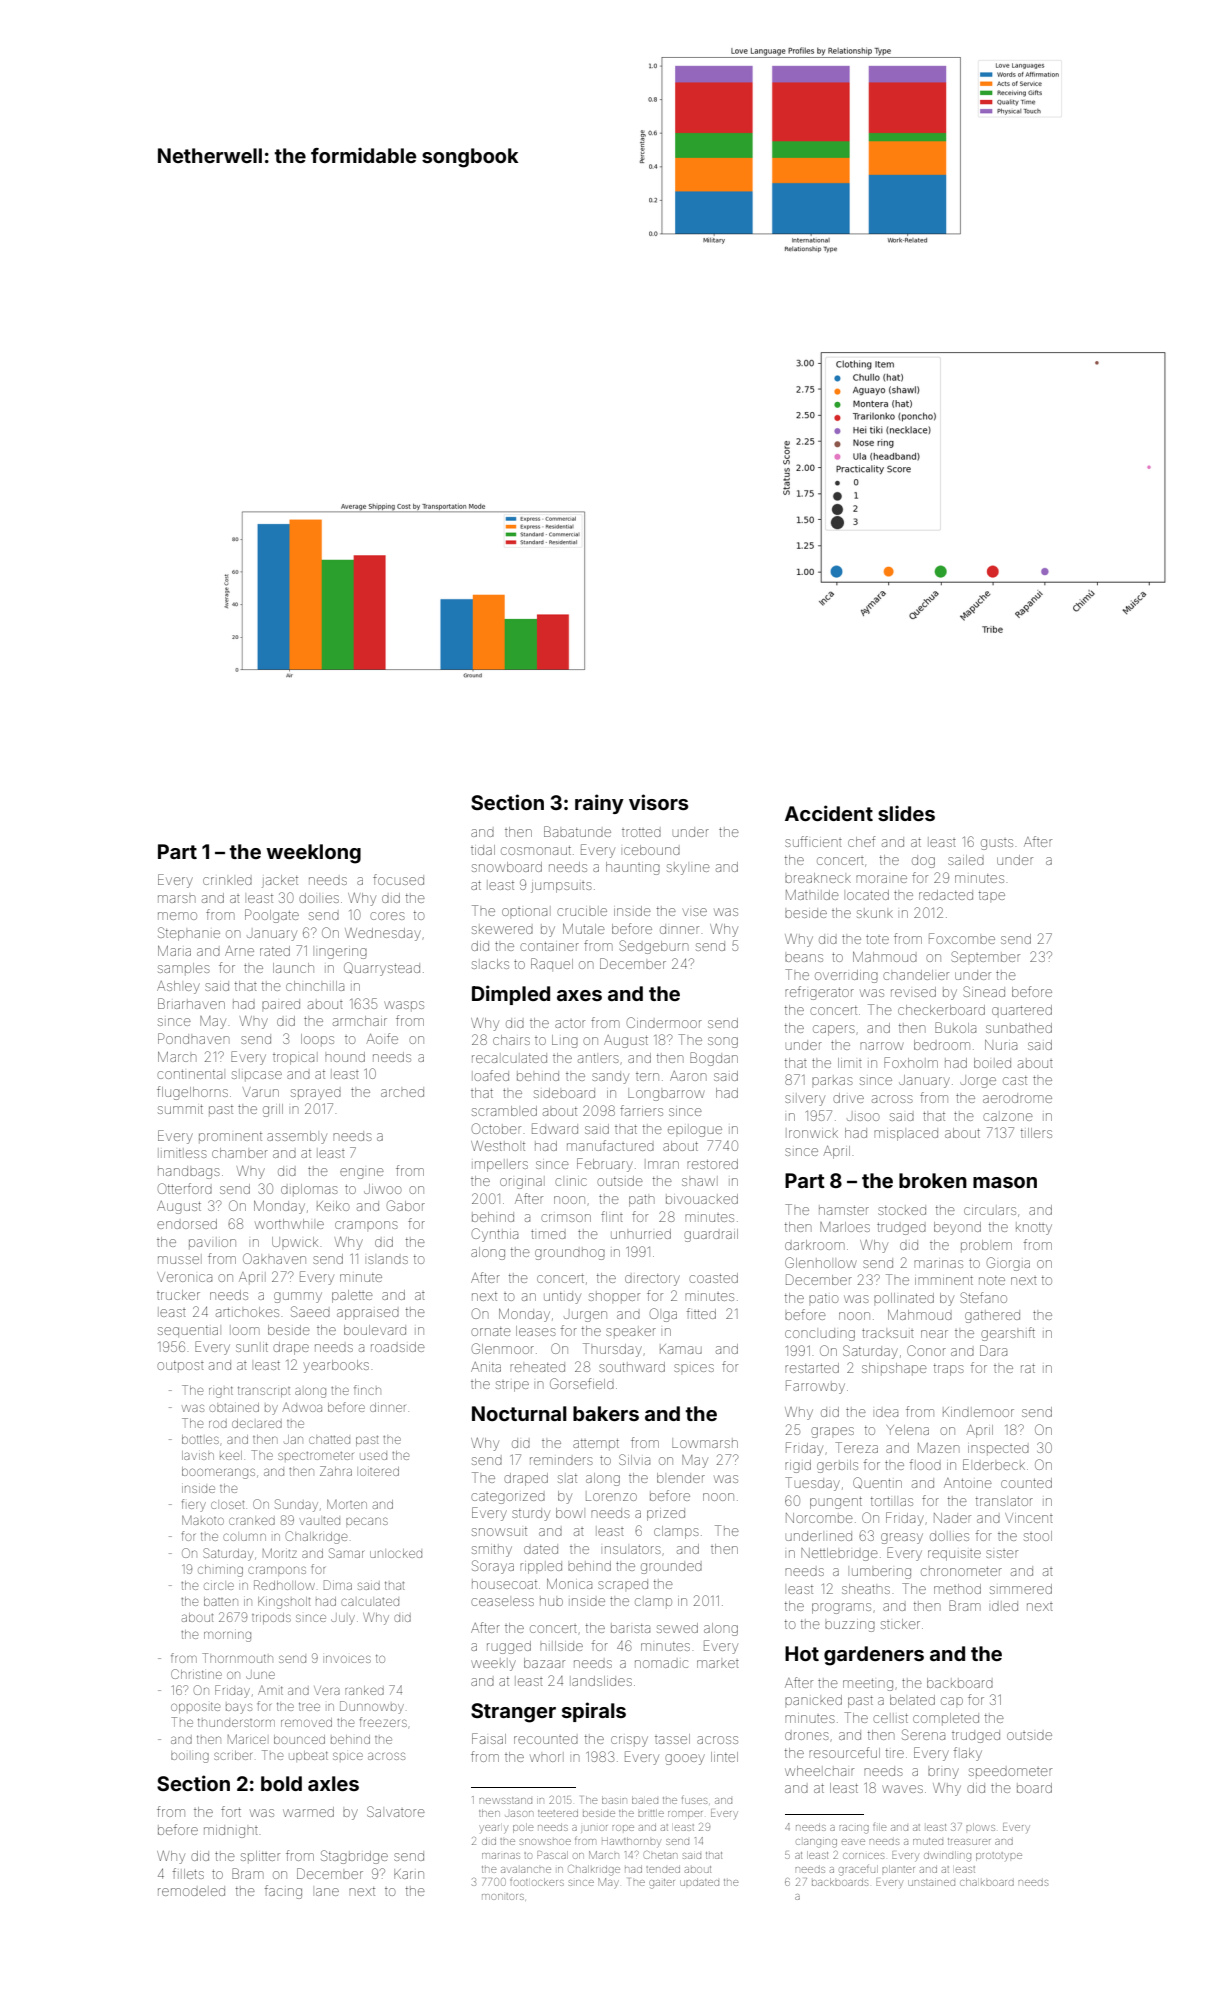 Image resolution: width=1210 pixels, height=1993 pixels. What do you see at coordinates (198, 1455) in the screenshot?
I see `lavish` at bounding box center [198, 1455].
